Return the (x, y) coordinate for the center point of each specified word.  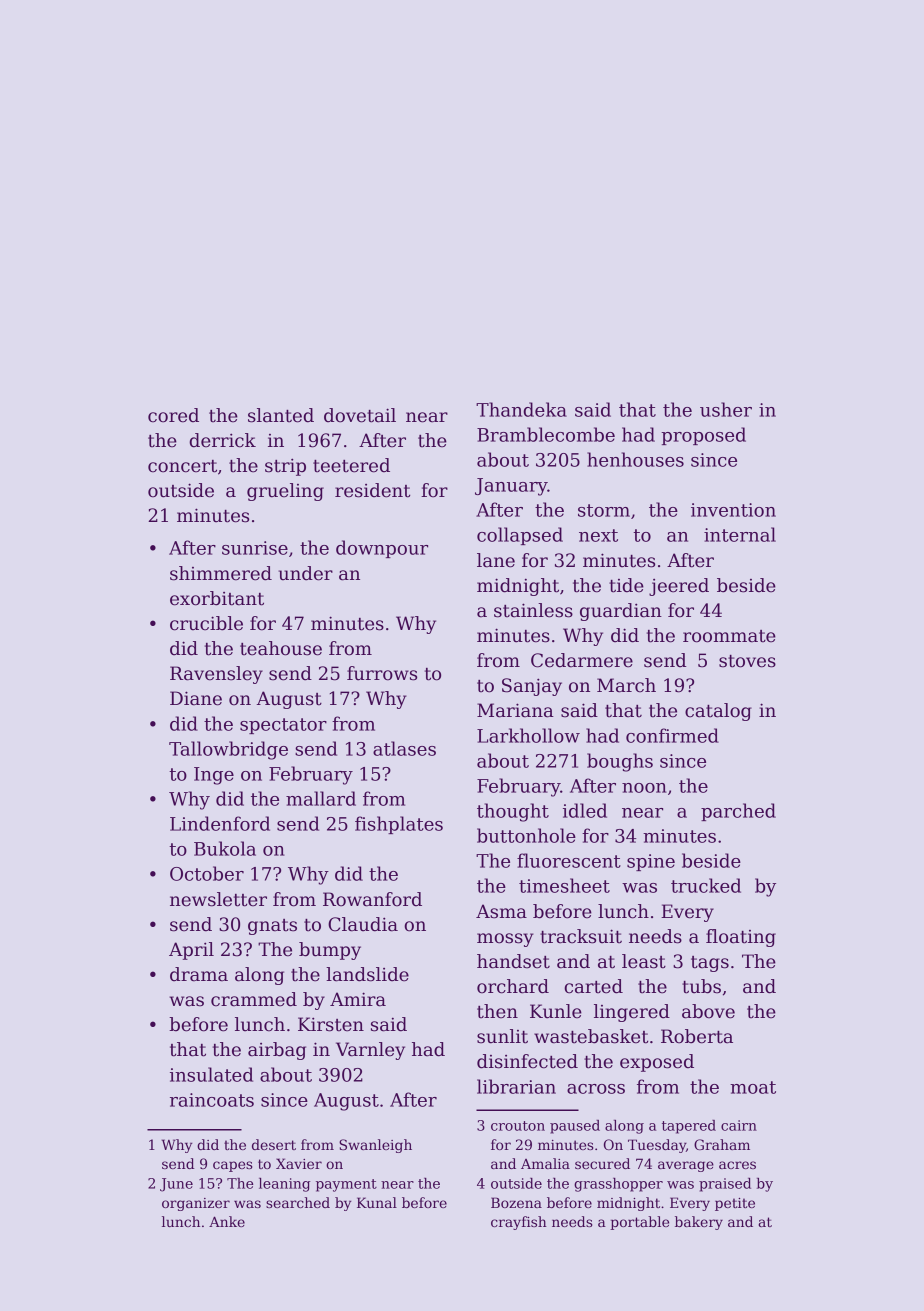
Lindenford (220, 823)
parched (738, 812)
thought (513, 812)
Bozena (516, 1202)
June (176, 1185)
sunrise (255, 548)
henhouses (635, 459)
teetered (351, 465)
